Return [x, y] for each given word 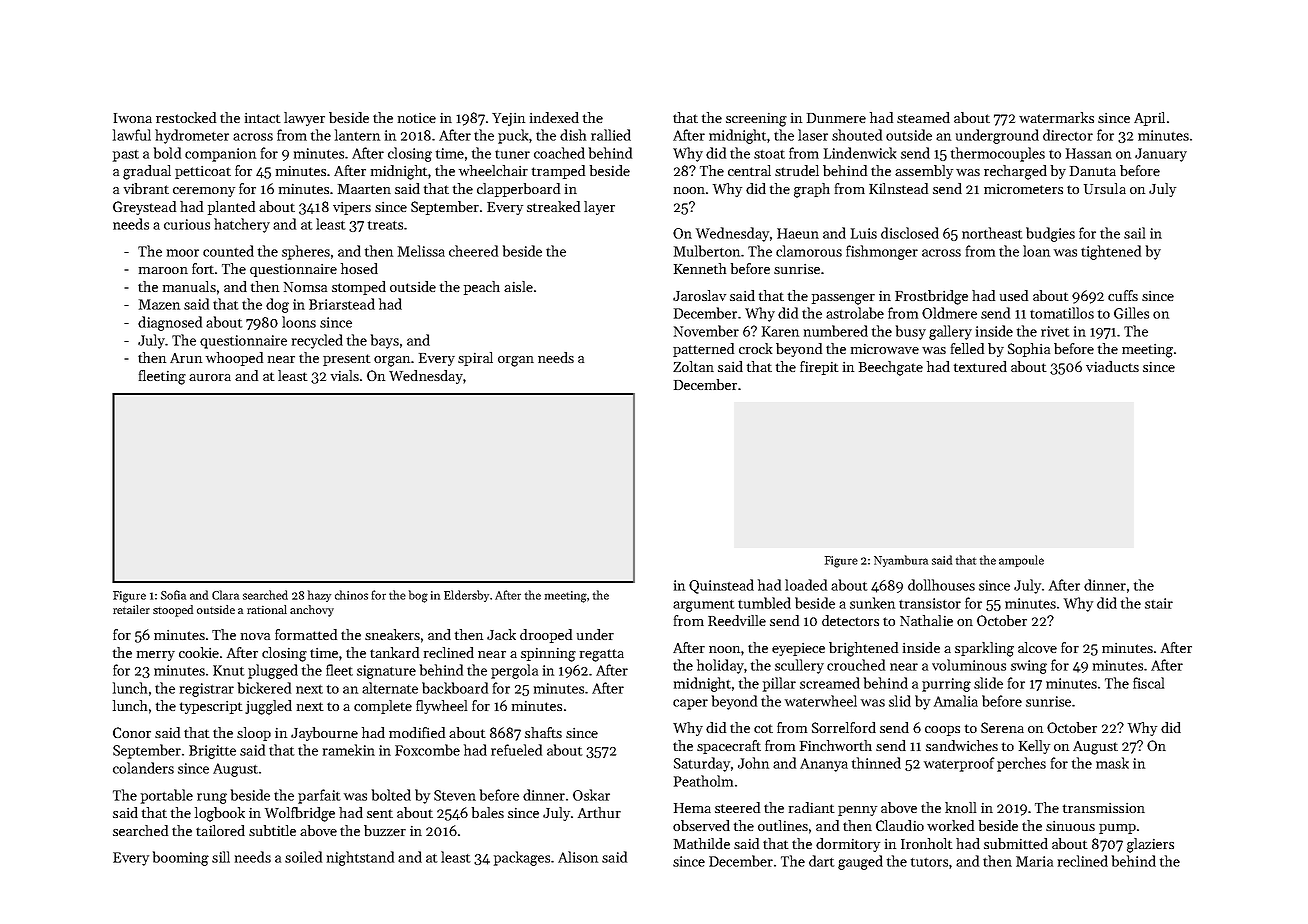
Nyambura [901, 561]
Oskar [591, 795]
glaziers [1150, 845]
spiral [475, 359]
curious [187, 224]
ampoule [1021, 561]
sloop [254, 734]
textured [980, 366]
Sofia [173, 595]
